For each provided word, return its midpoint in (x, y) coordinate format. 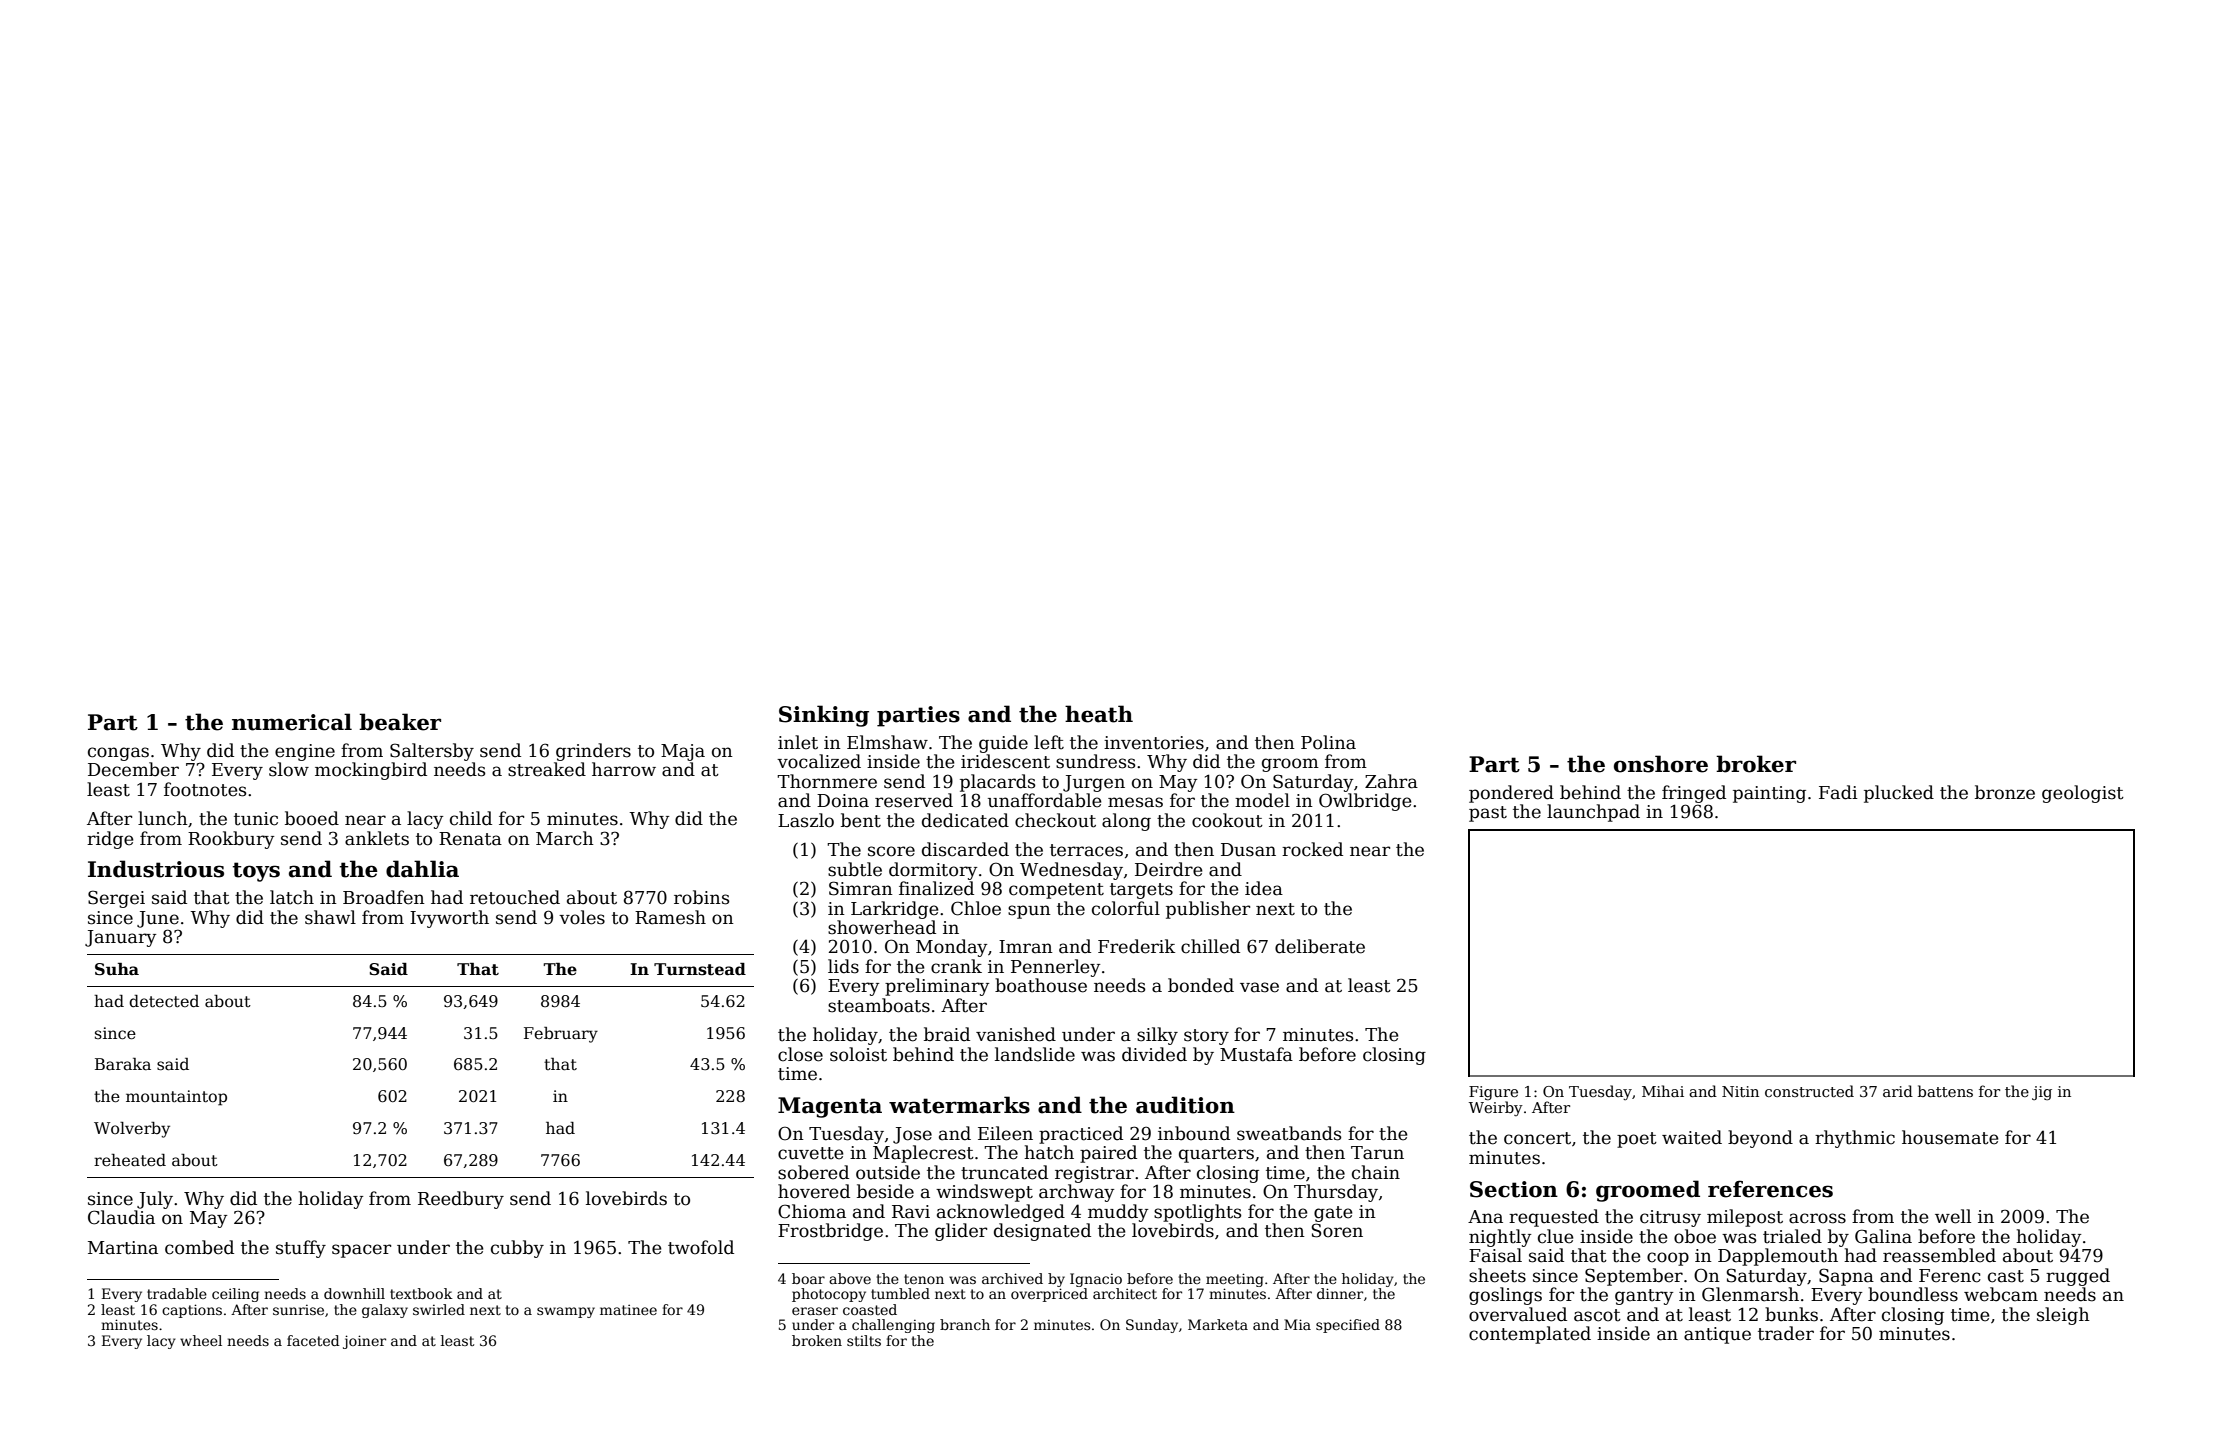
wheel (201, 1340)
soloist (858, 1054)
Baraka (123, 1064)
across (1817, 1218)
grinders (593, 752)
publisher (1208, 910)
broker (1756, 764)
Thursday (1336, 1193)
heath (1099, 714)
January (120, 938)
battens (1945, 1091)
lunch (163, 818)
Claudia (121, 1217)
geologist (2083, 794)
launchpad (1593, 813)
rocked (1312, 849)
